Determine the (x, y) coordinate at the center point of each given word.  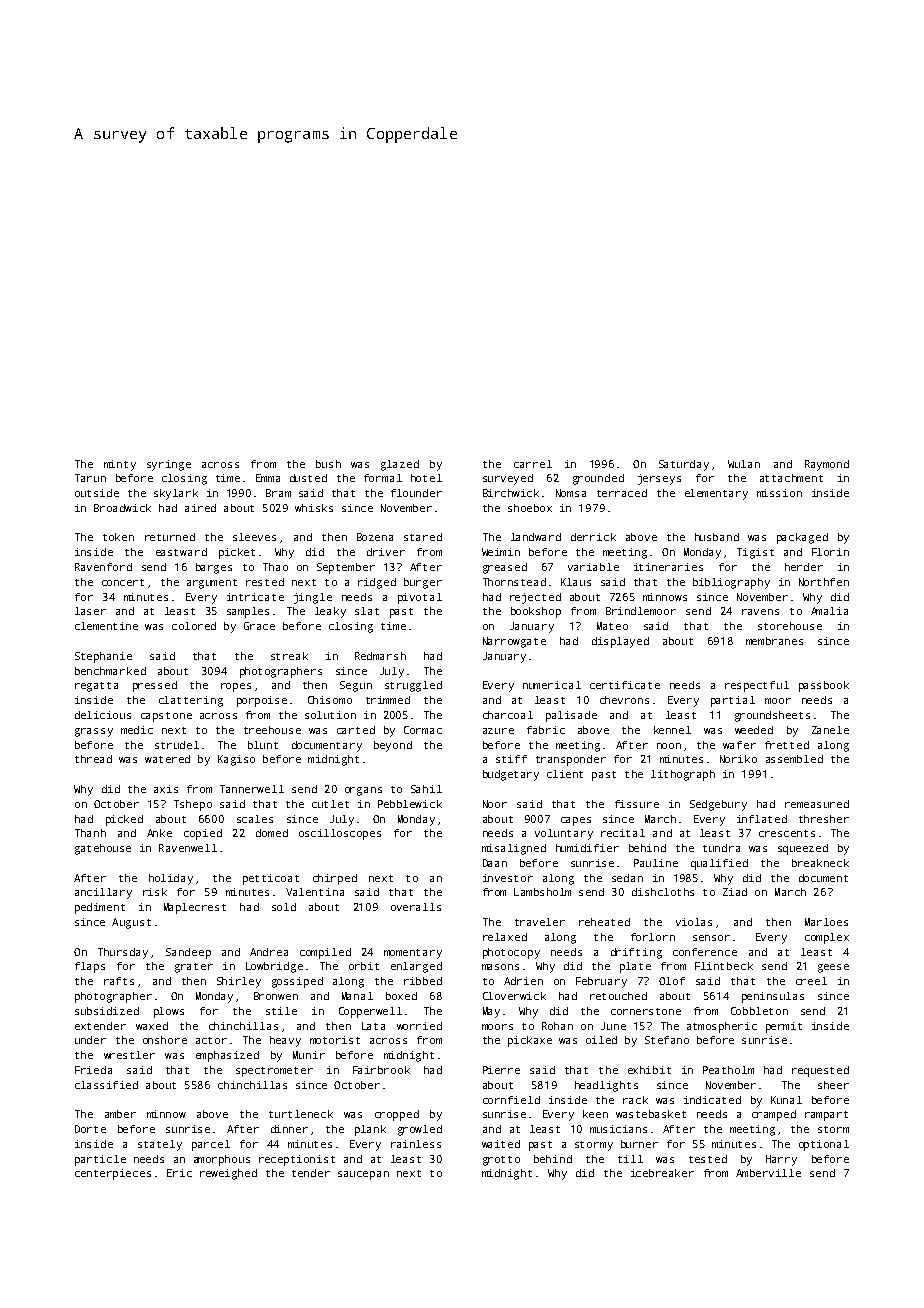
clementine (106, 626)
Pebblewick (410, 804)
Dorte (90, 1129)
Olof (672, 981)
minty (120, 465)
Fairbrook (381, 1070)
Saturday (684, 465)
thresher (824, 819)
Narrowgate (514, 642)
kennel (672, 730)
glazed (400, 465)
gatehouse (103, 849)
